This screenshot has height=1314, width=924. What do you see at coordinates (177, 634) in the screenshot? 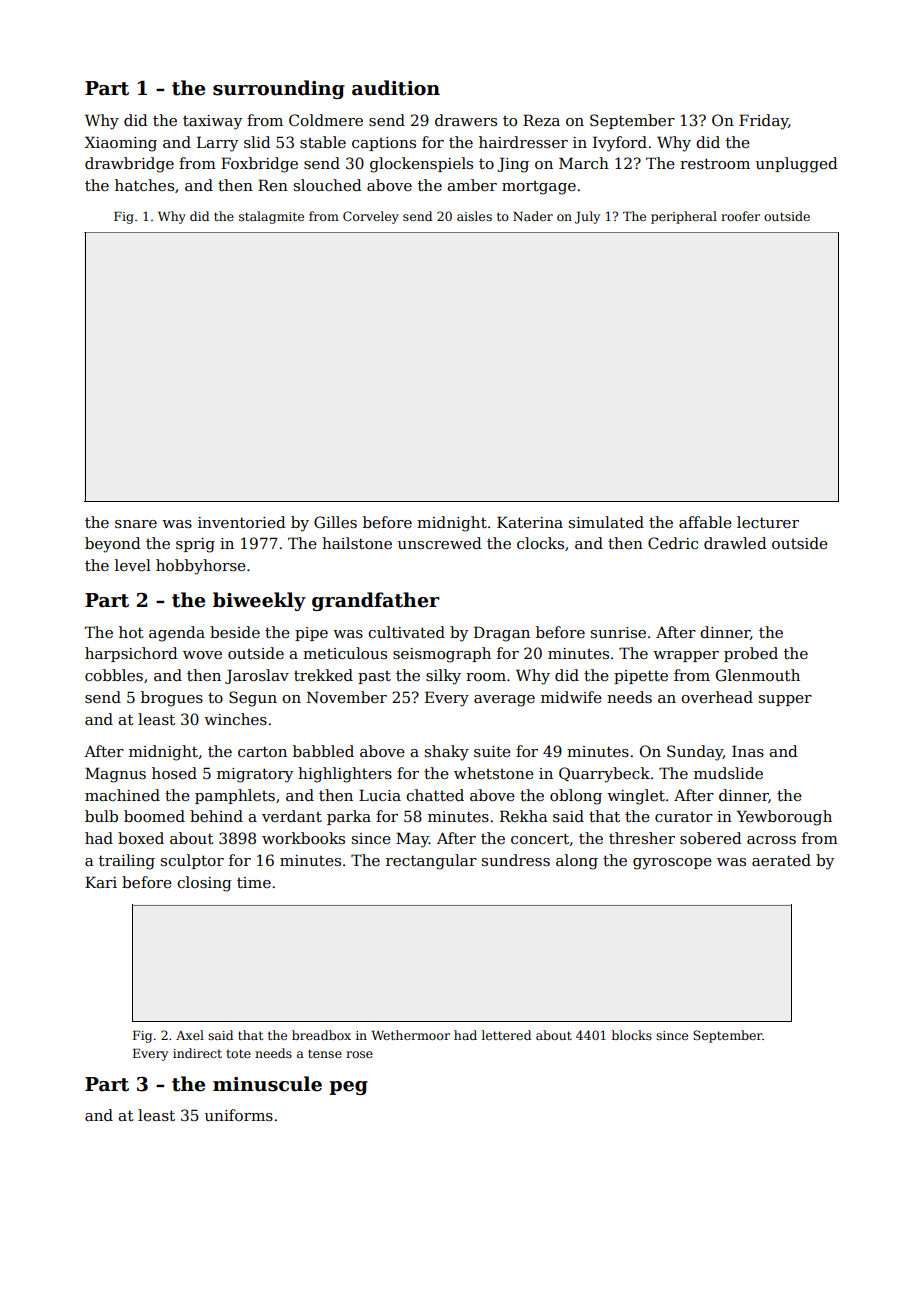
I see `agenda` at bounding box center [177, 634].
